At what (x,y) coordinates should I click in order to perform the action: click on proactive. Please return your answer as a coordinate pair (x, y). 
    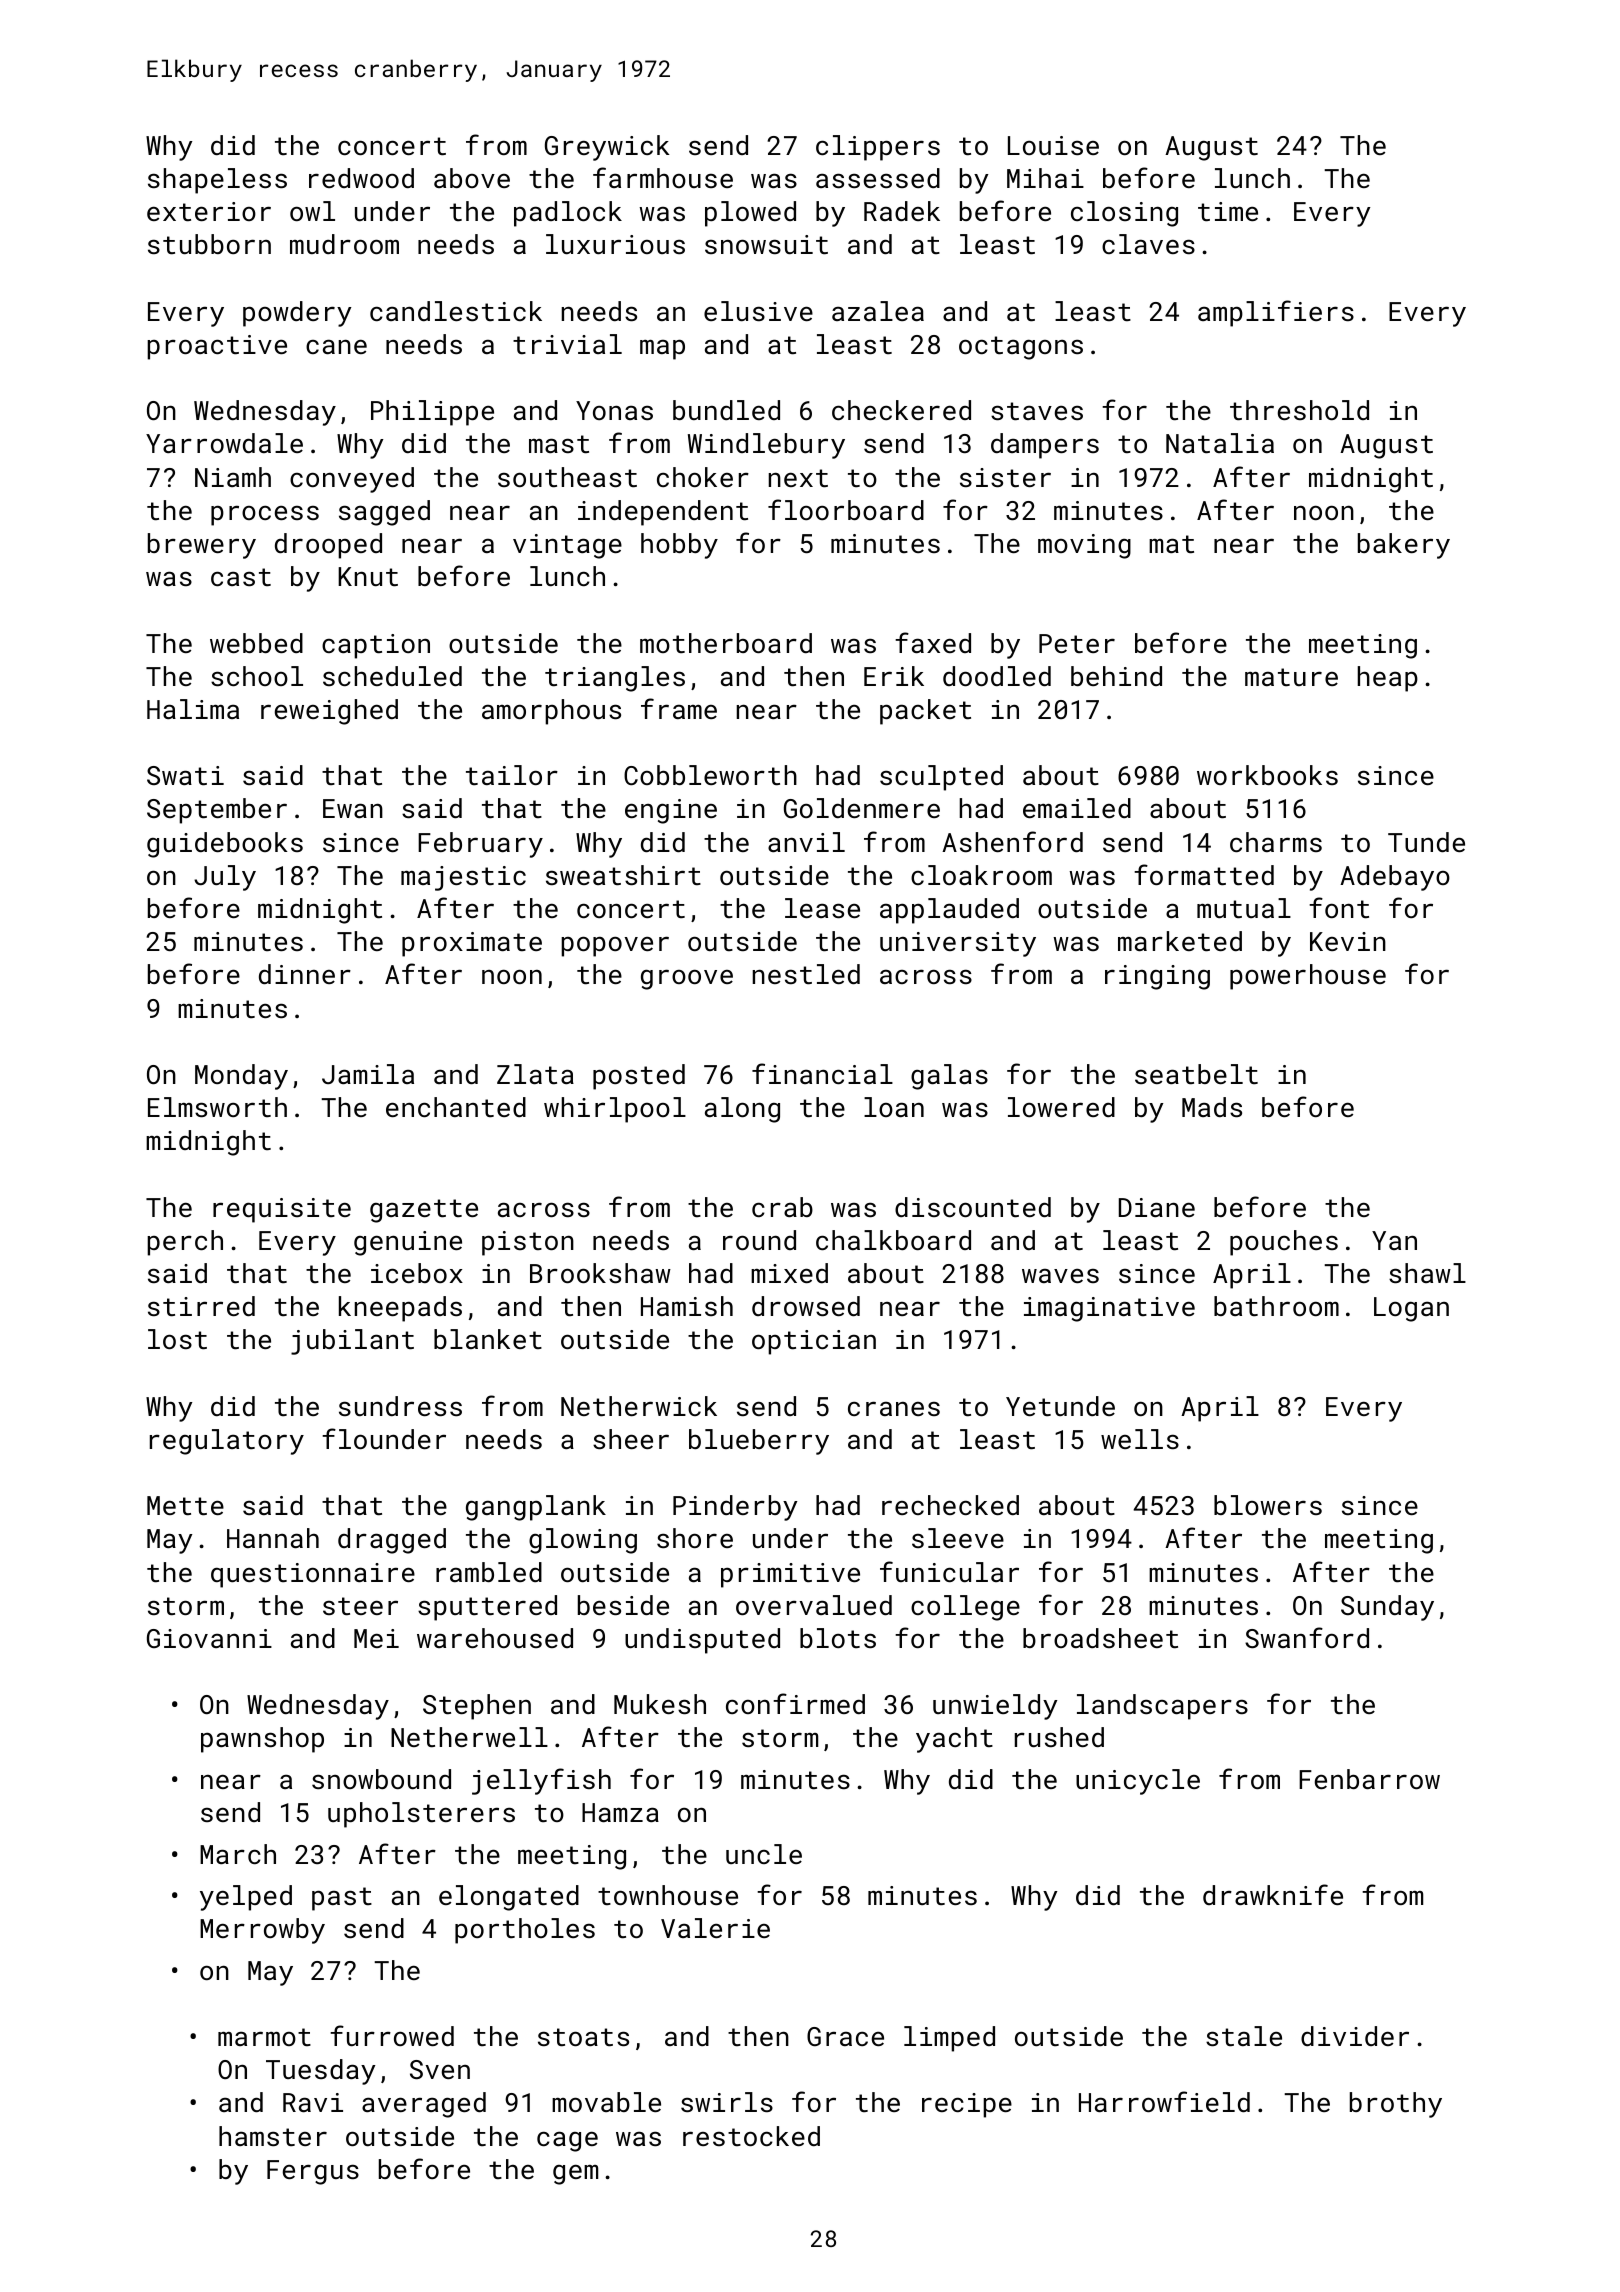
    Looking at the image, I should click on (217, 347).
